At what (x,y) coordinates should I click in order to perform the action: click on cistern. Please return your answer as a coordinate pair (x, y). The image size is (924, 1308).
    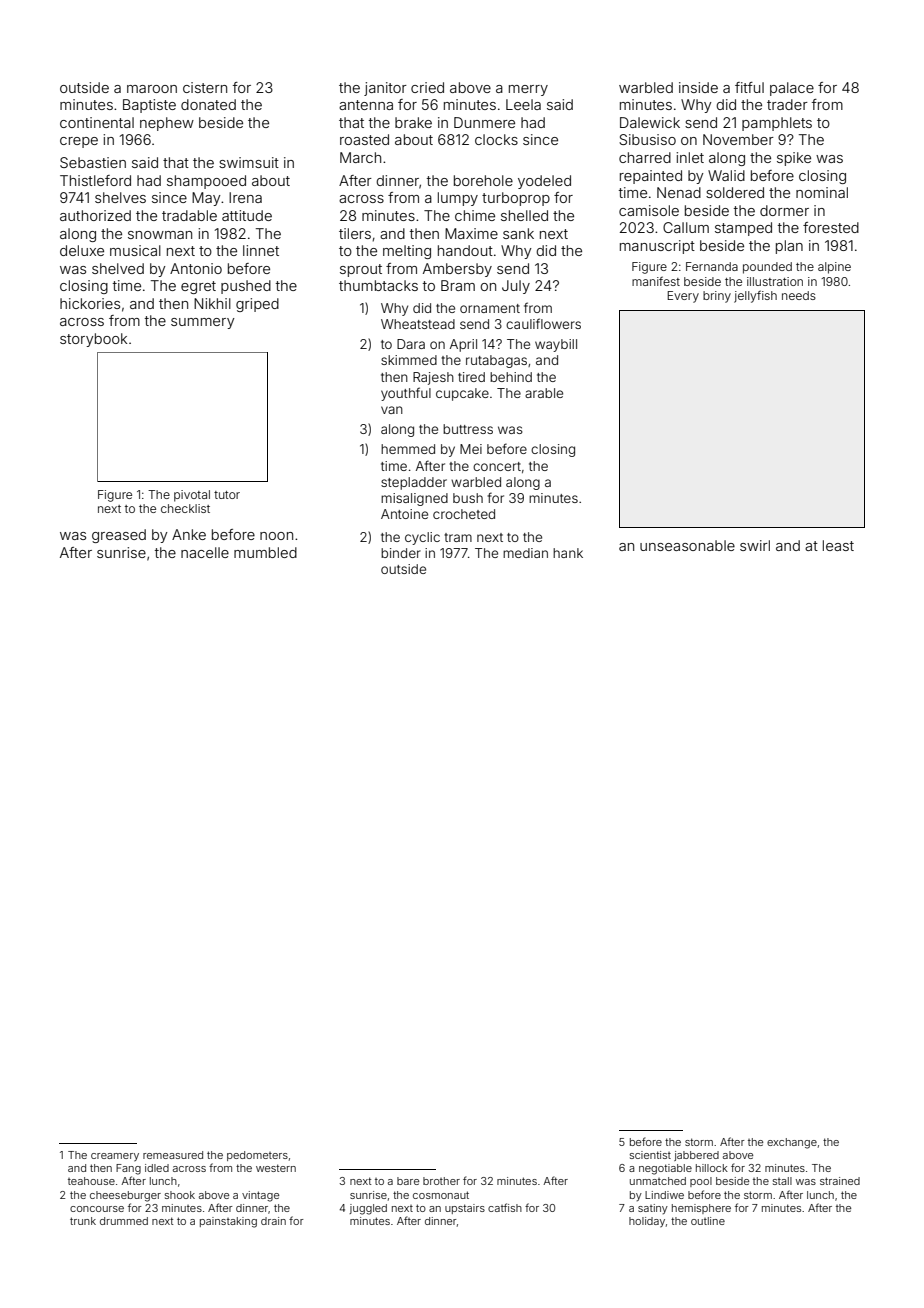
    Looking at the image, I should click on (205, 87).
